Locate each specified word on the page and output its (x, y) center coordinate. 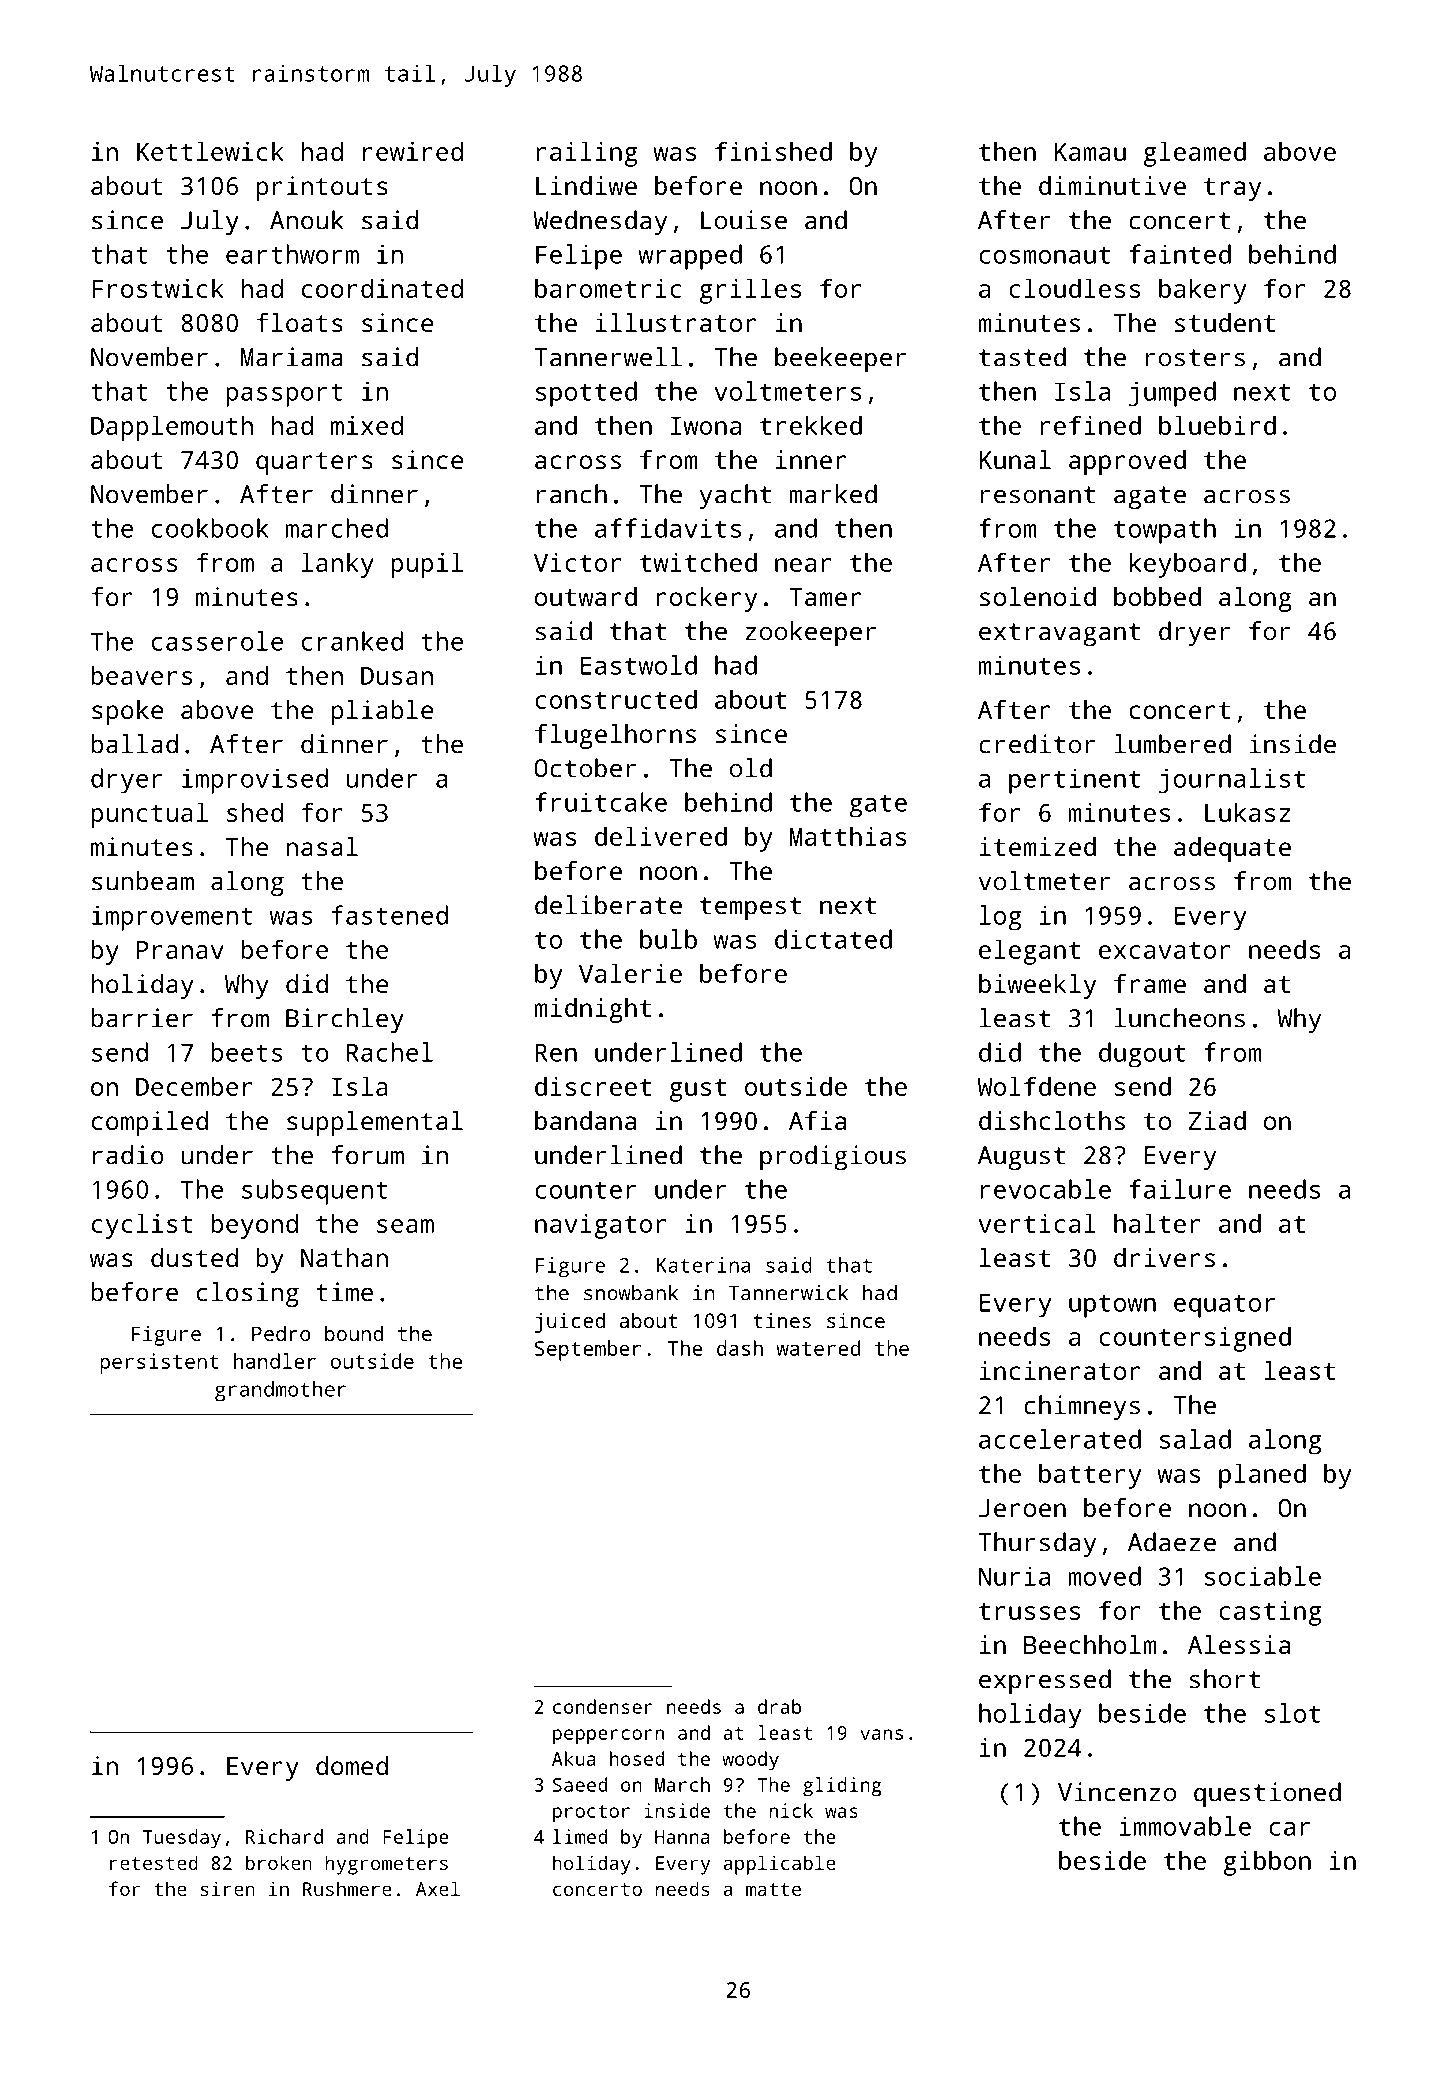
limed (580, 1836)
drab (779, 1706)
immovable (1185, 1826)
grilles (750, 291)
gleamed (1195, 154)
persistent (159, 1363)
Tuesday (182, 1839)
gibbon (1267, 1863)
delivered (661, 836)
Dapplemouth (172, 428)
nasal (322, 846)
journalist (1232, 781)
